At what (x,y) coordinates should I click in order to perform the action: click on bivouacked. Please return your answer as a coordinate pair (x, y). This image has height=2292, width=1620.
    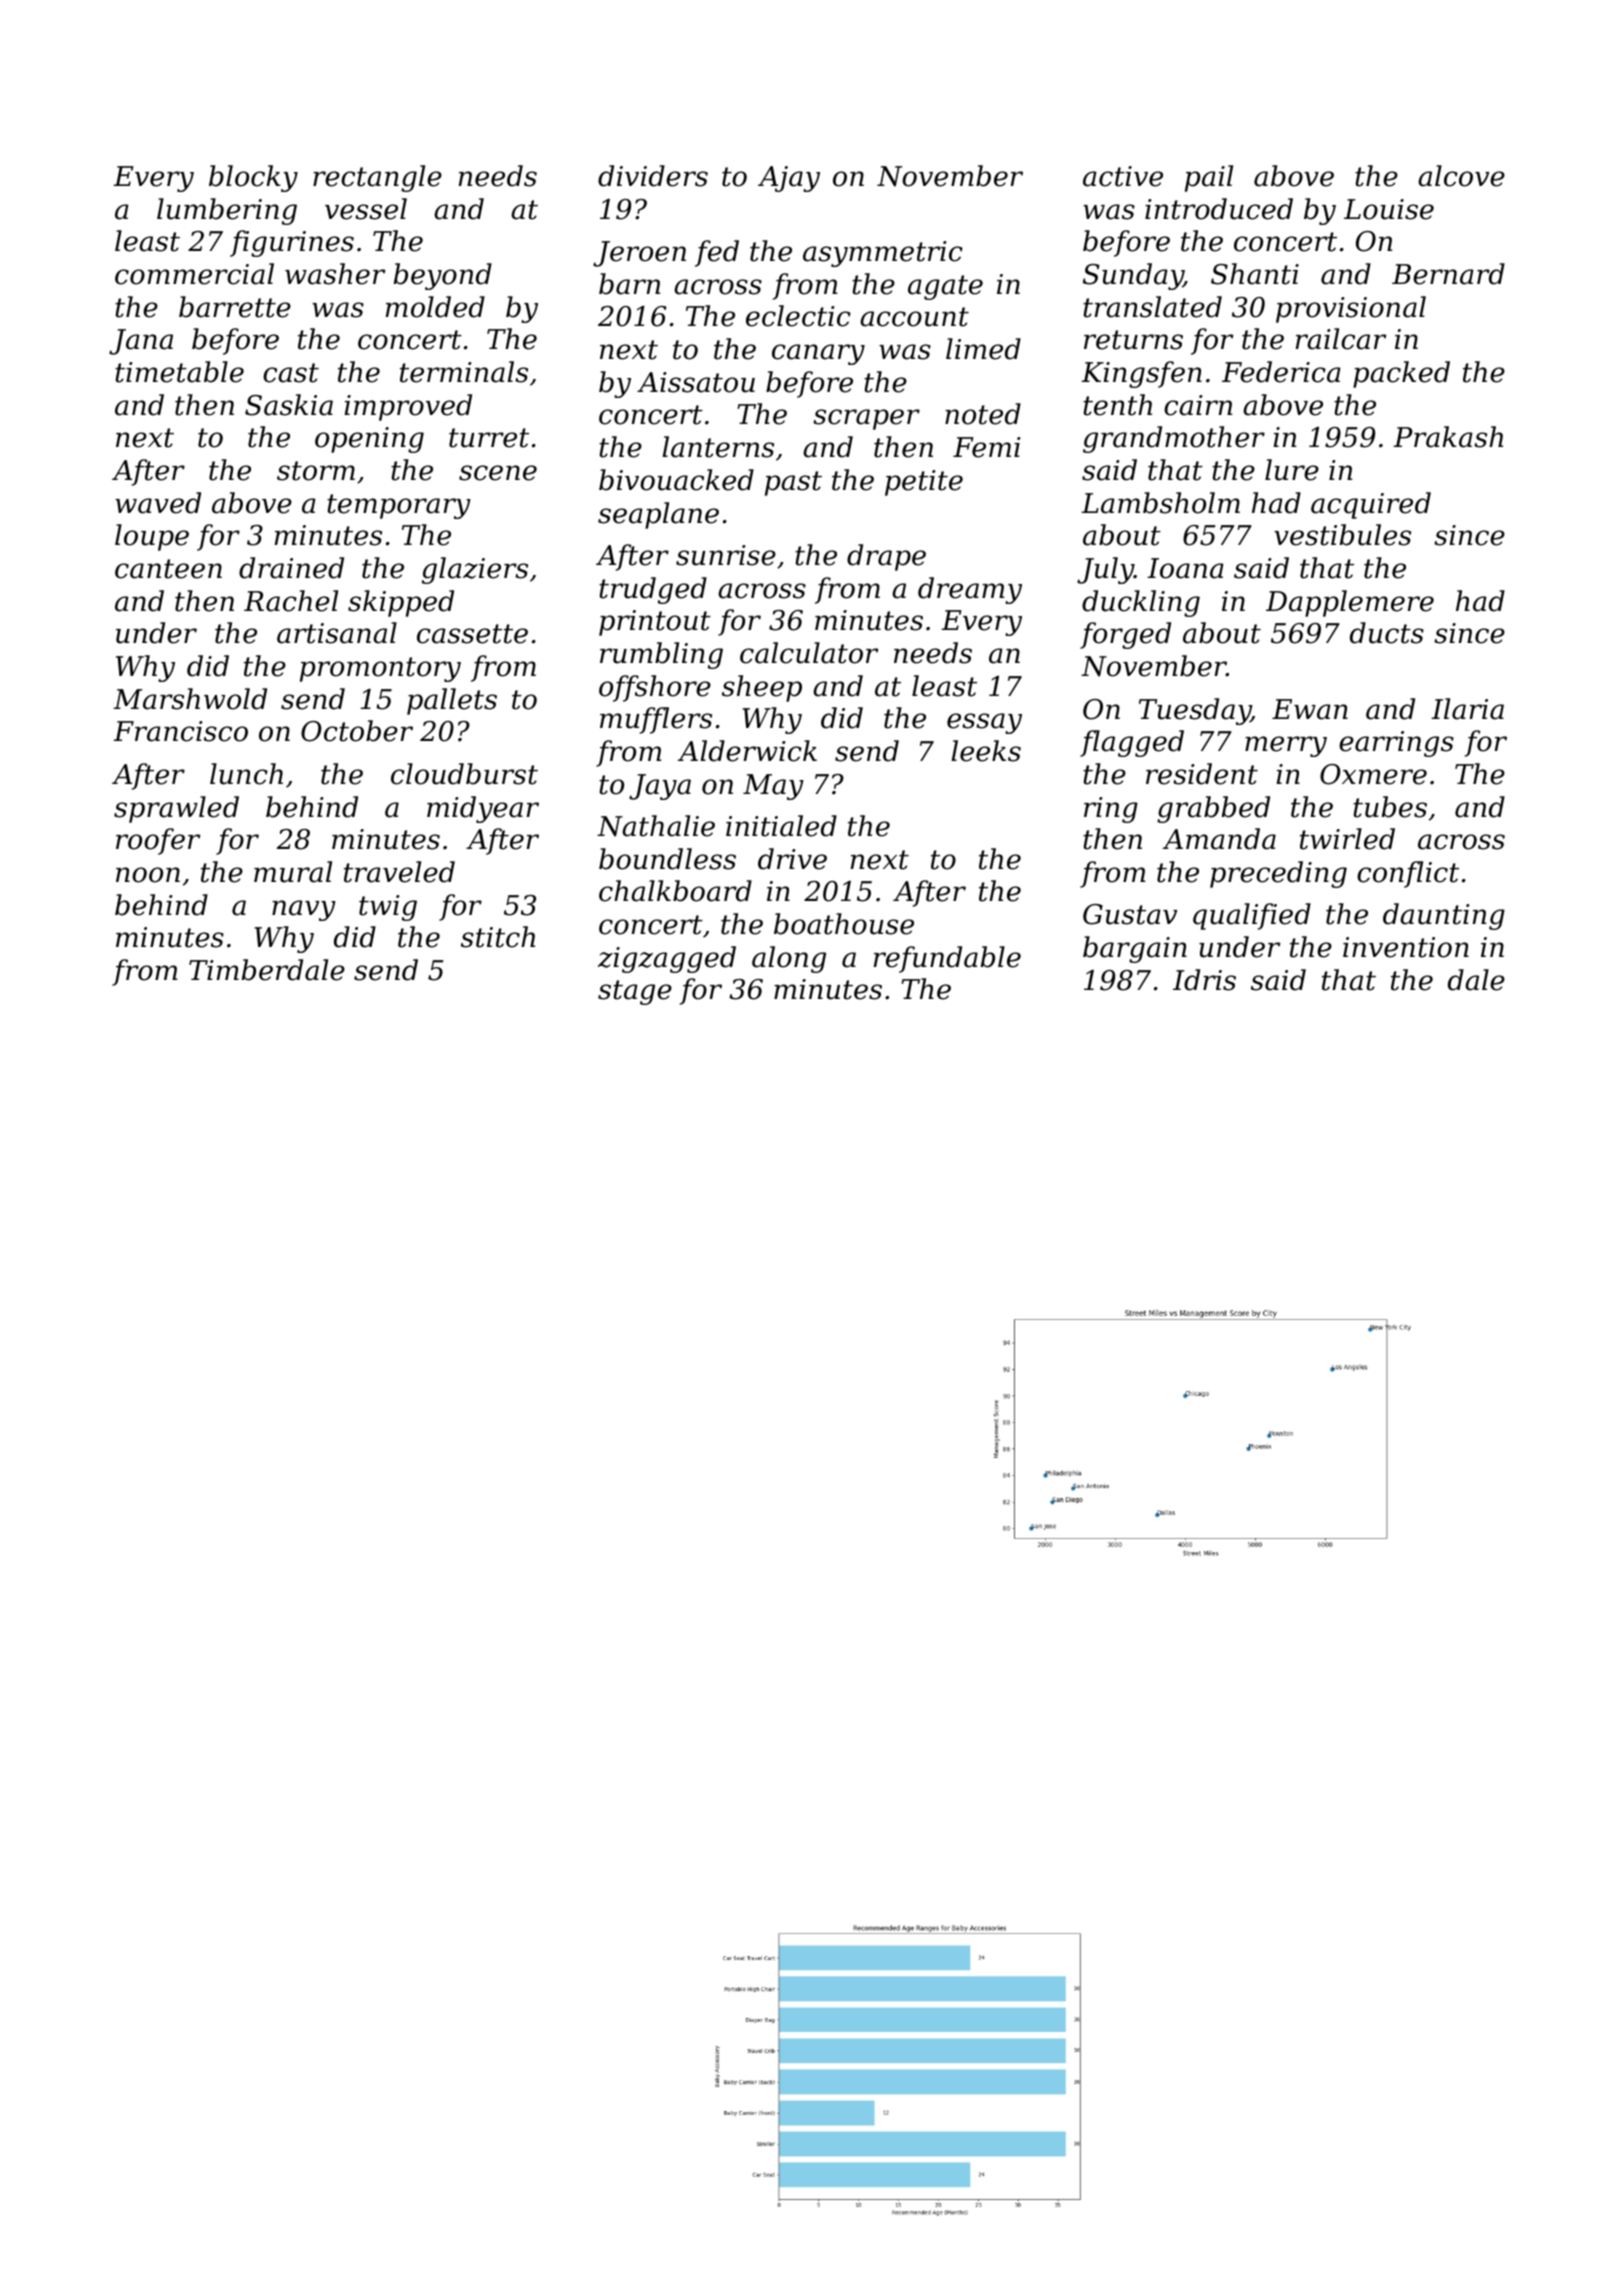
    Looking at the image, I should click on (676, 480).
